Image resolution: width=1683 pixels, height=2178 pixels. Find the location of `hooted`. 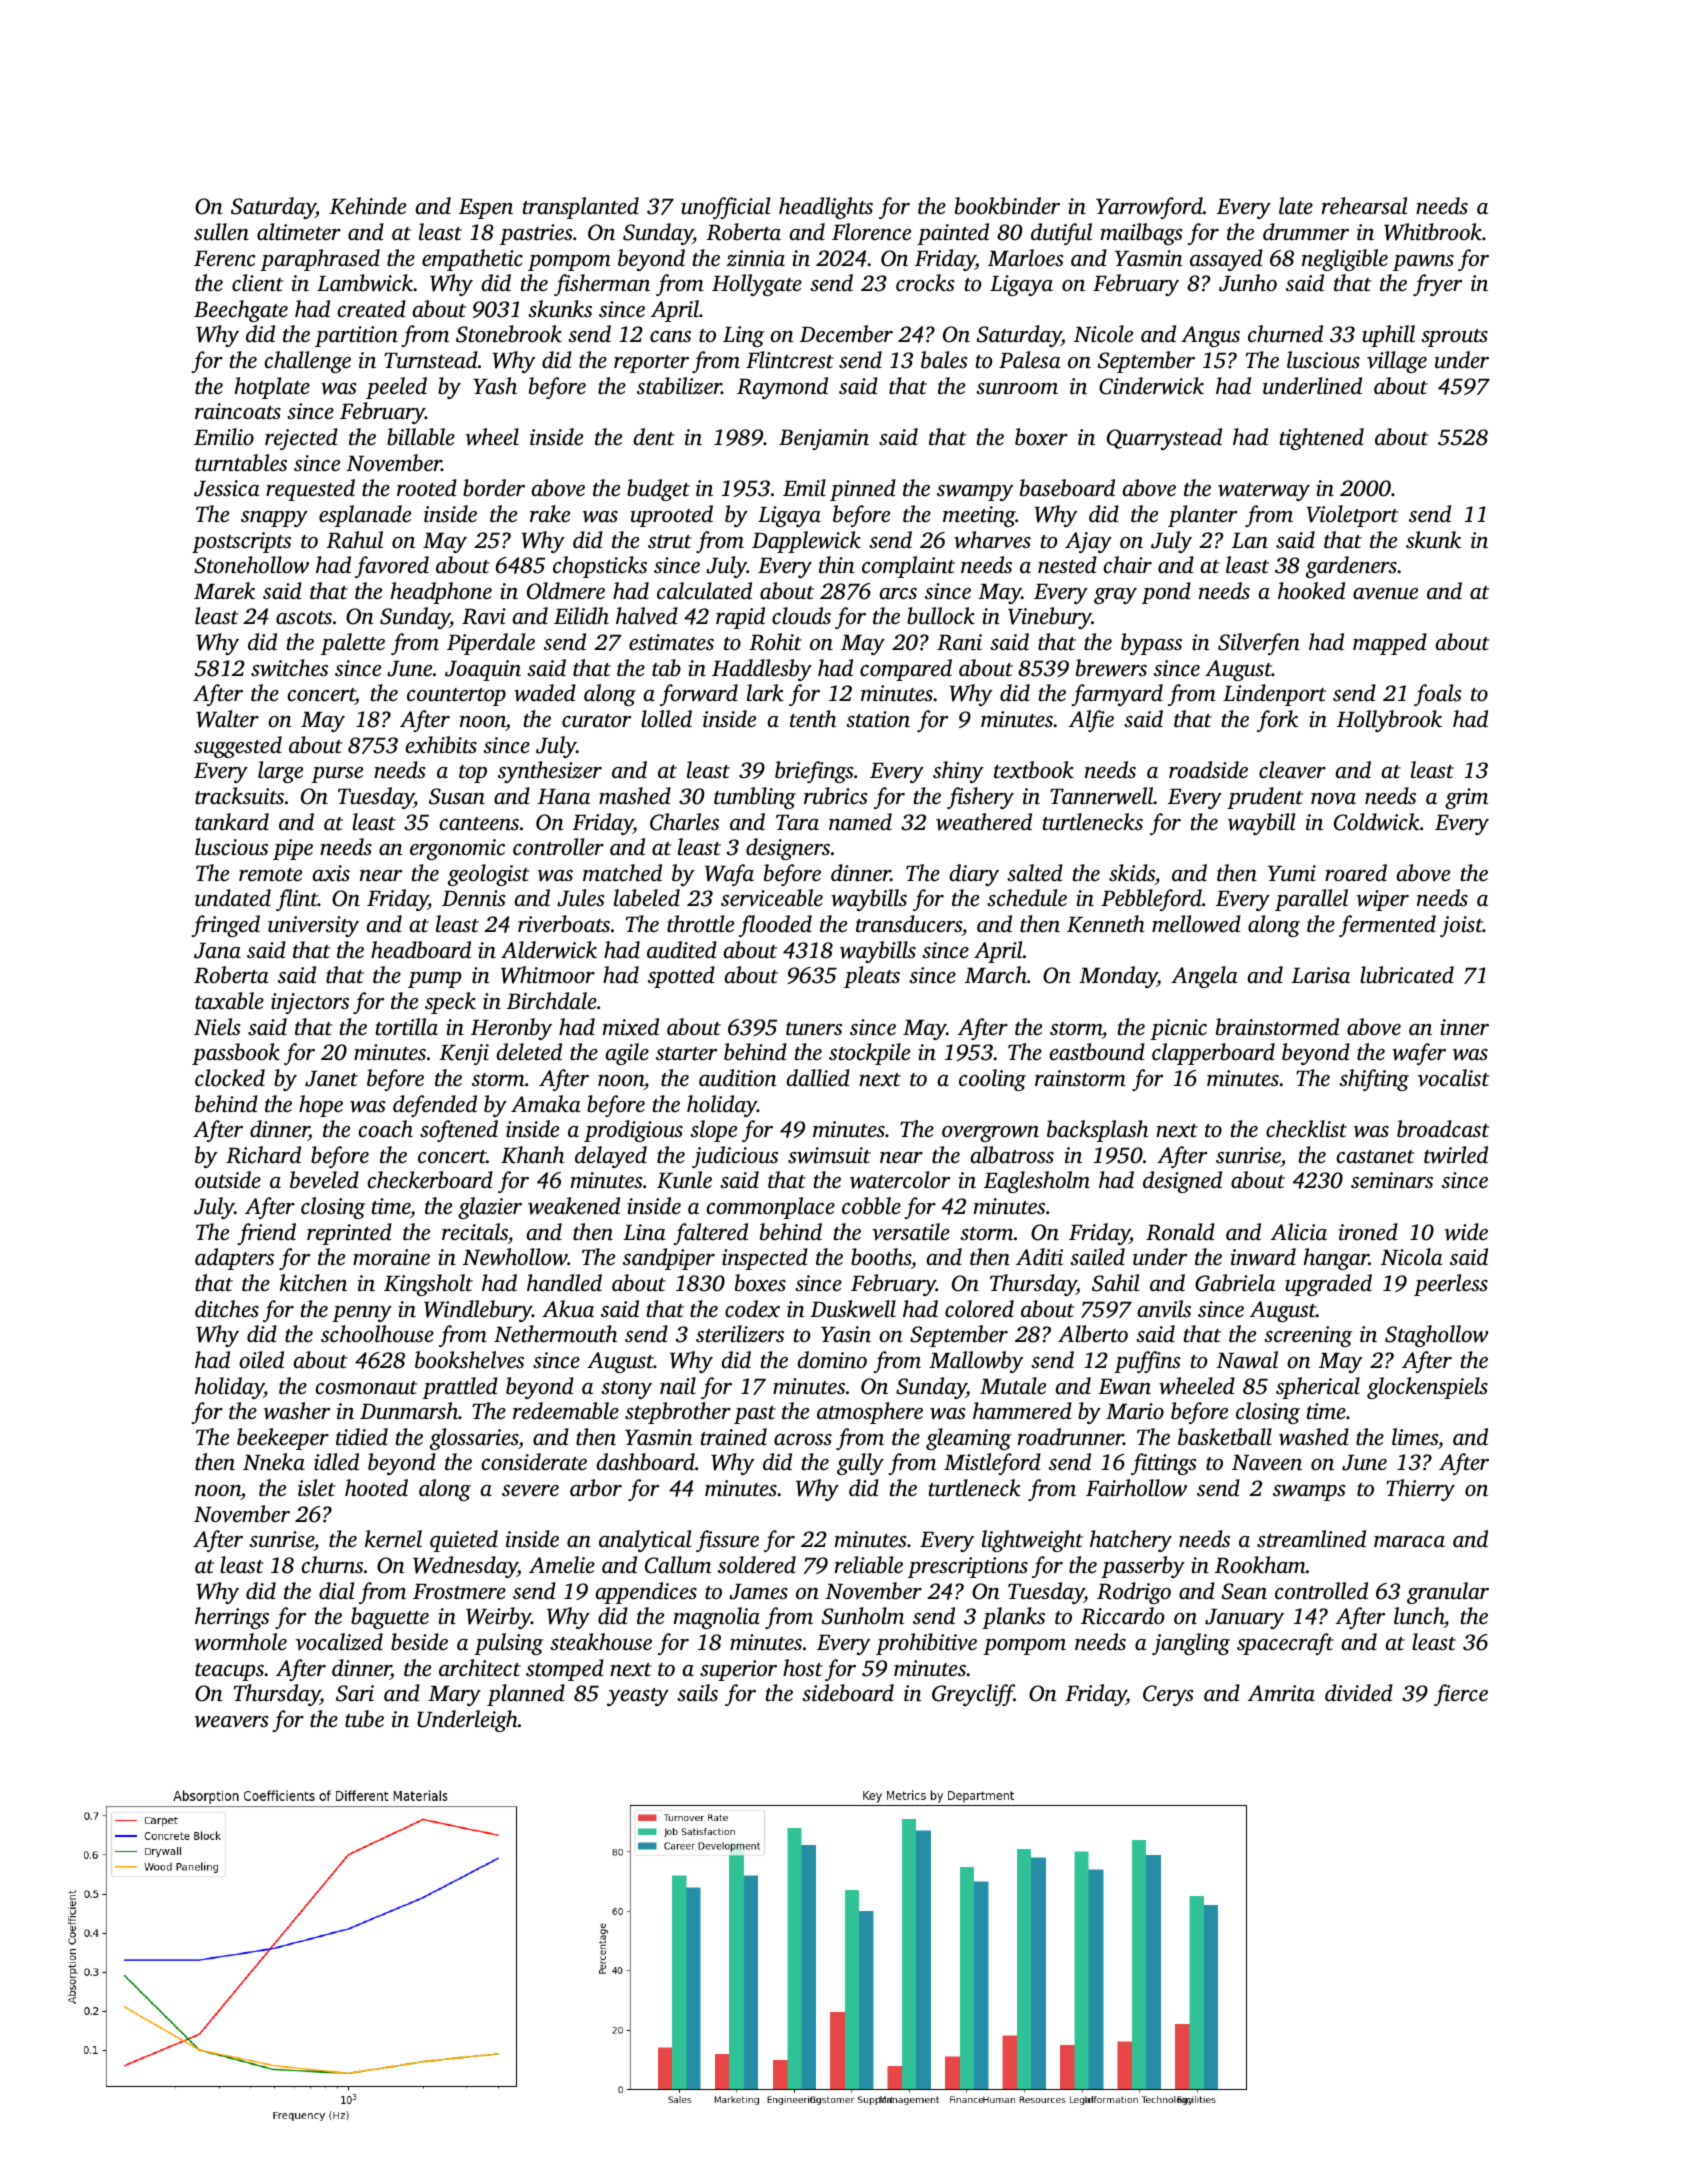

hooted is located at coordinates (376, 1488).
